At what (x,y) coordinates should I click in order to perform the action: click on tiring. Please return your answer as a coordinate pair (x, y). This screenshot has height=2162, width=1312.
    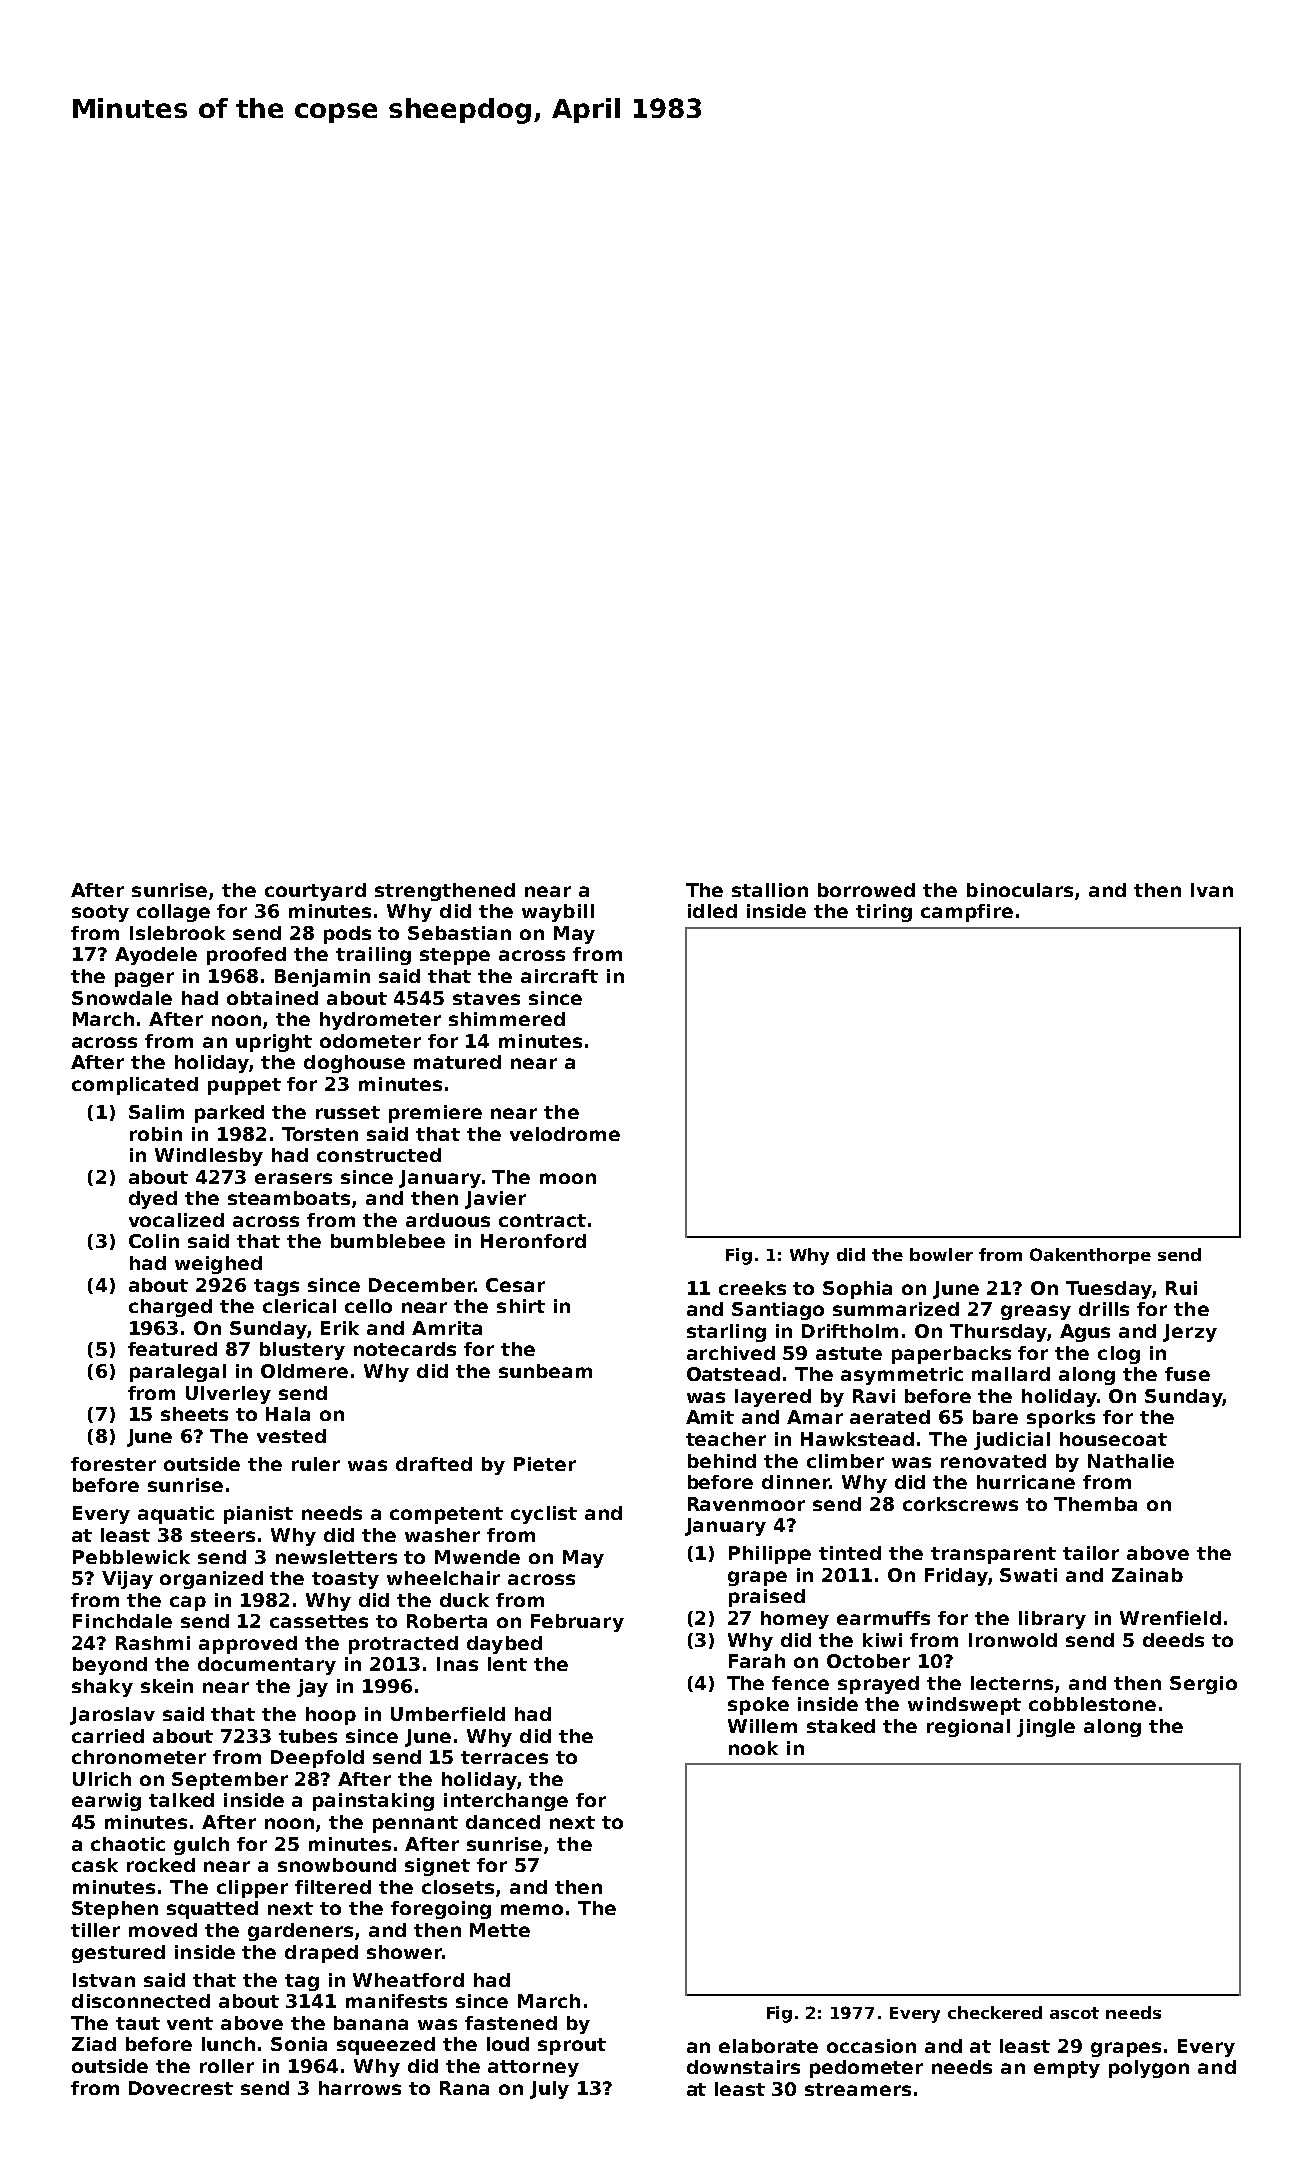
    Looking at the image, I should click on (884, 913).
